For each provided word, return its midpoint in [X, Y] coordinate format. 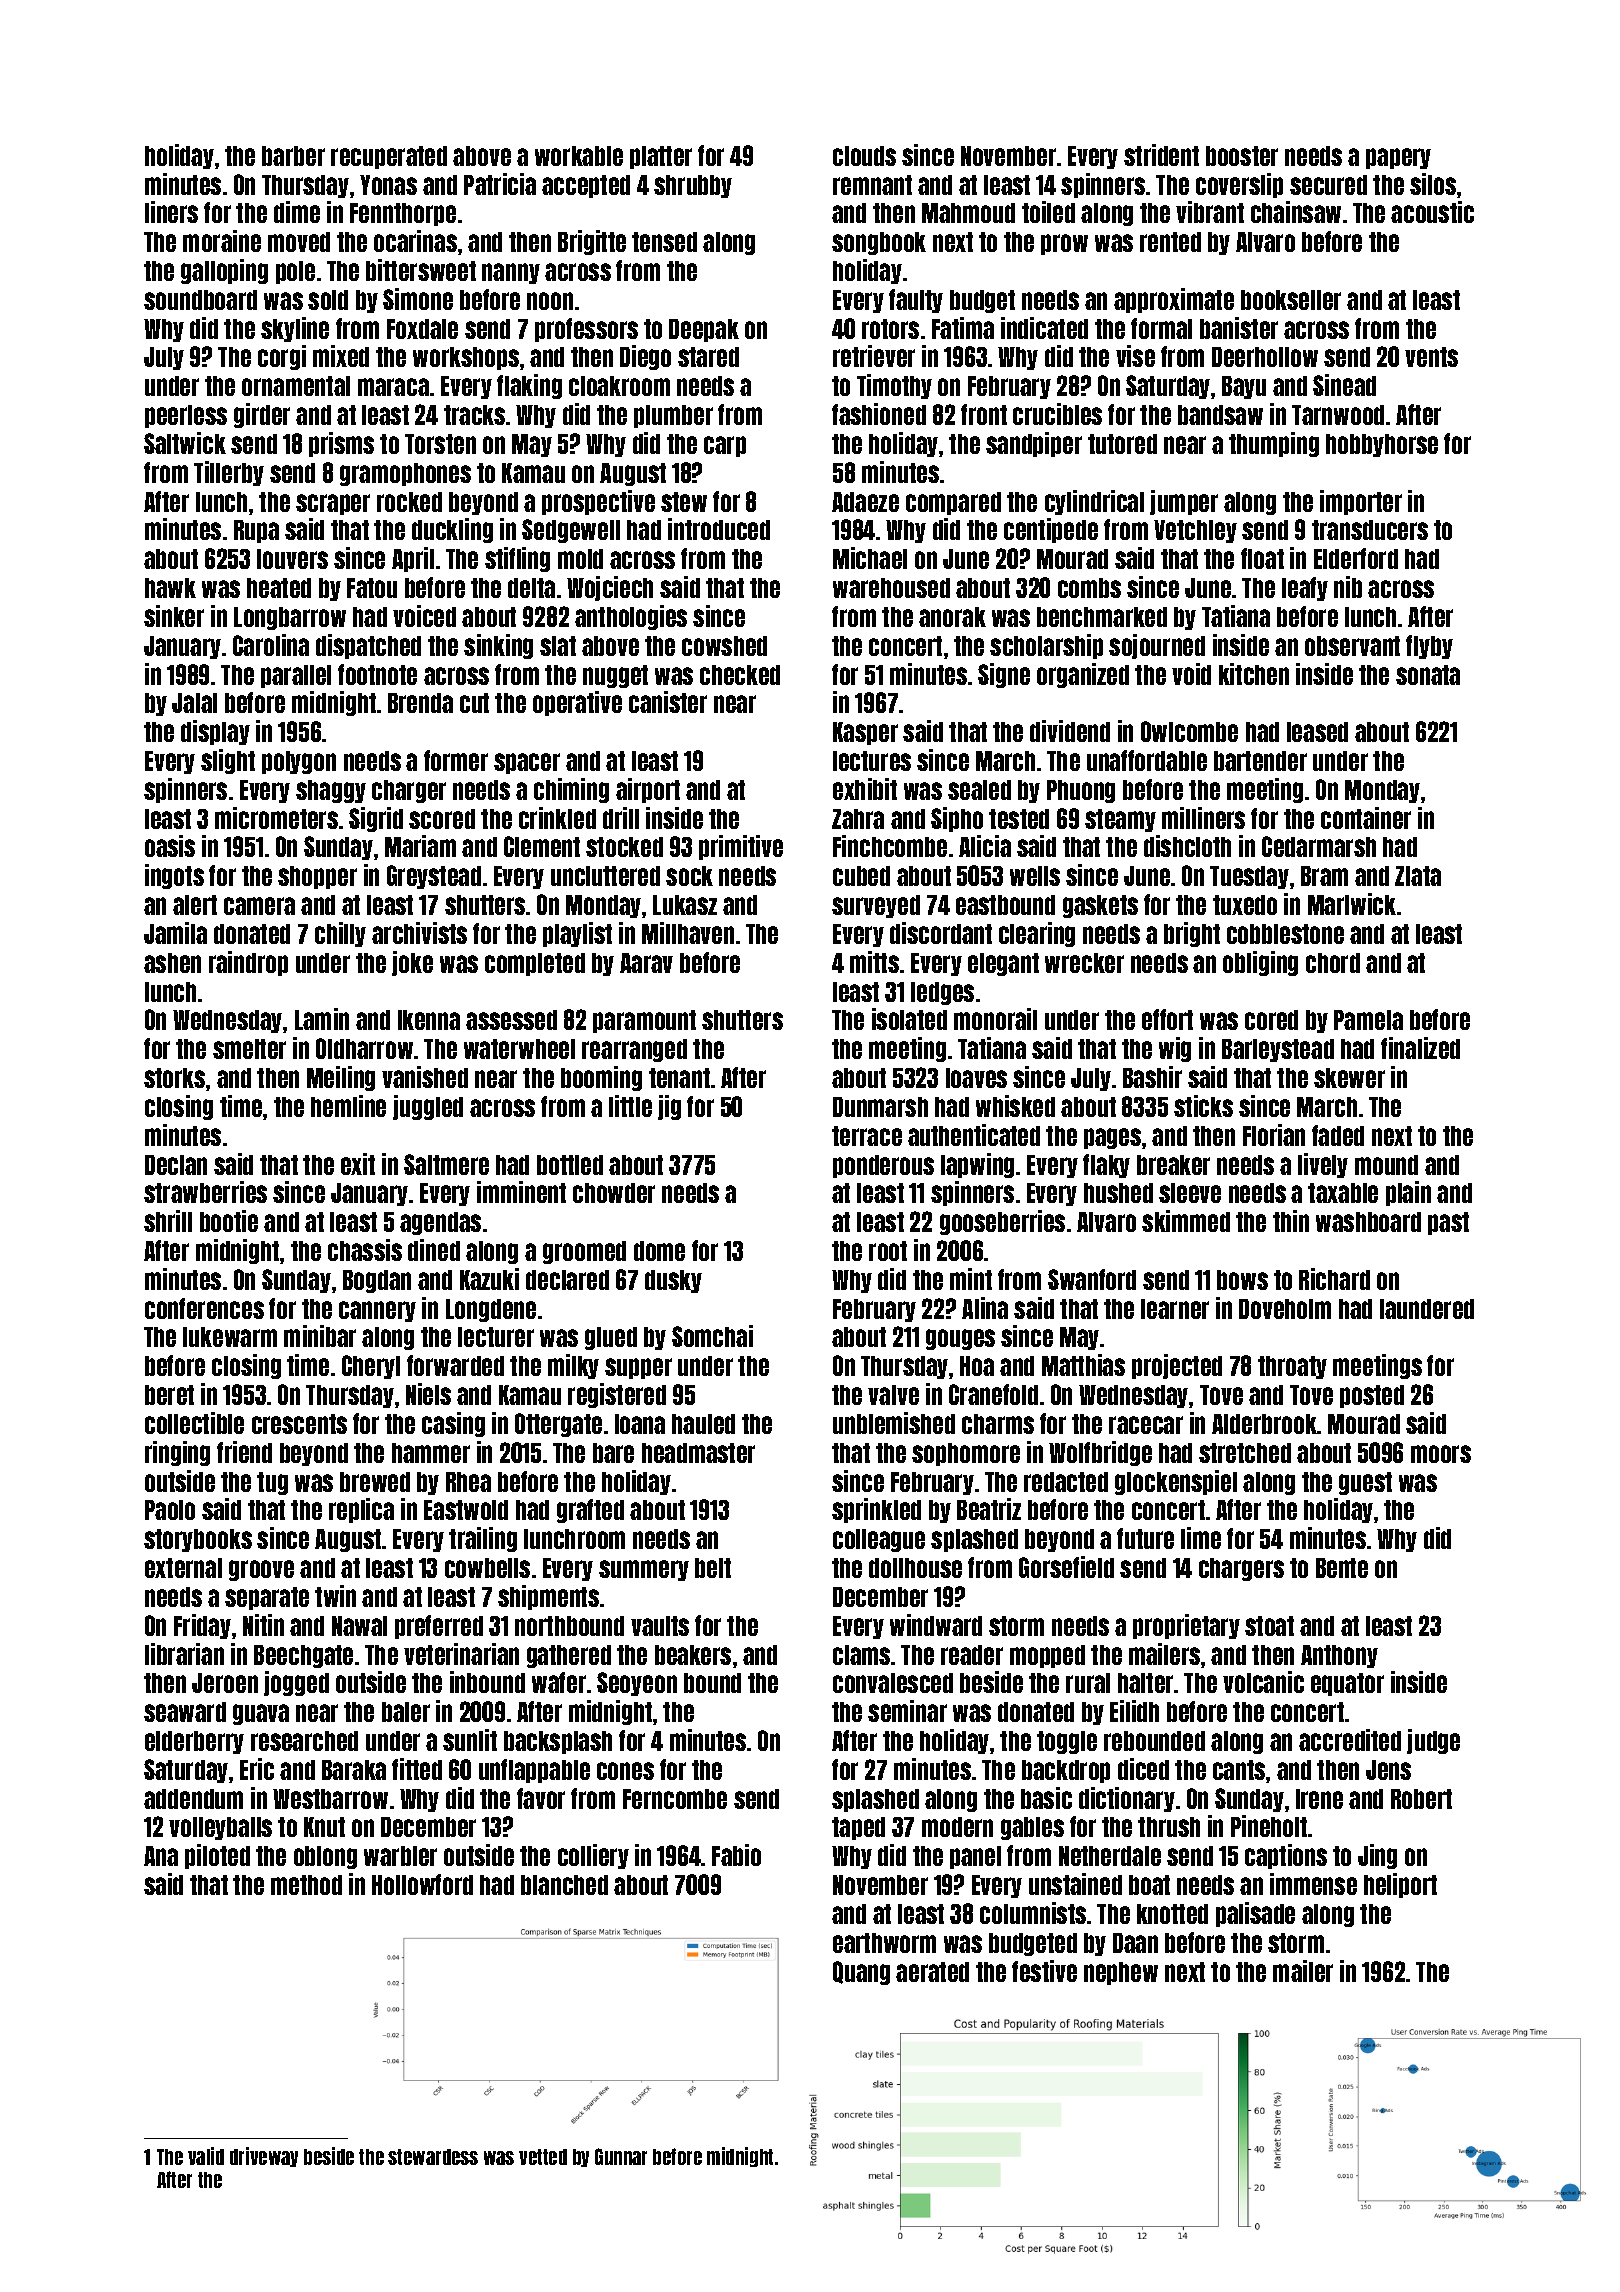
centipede [1051, 530]
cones [625, 1771]
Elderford [1356, 558]
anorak [952, 617]
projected [1177, 1366]
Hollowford [422, 1884]
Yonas [388, 185]
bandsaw [1220, 415]
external [183, 1568]
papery [1398, 158]
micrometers [276, 818]
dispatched [368, 646]
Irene [1319, 1799]
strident [1161, 155]
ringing [177, 1453]
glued [611, 1338]
